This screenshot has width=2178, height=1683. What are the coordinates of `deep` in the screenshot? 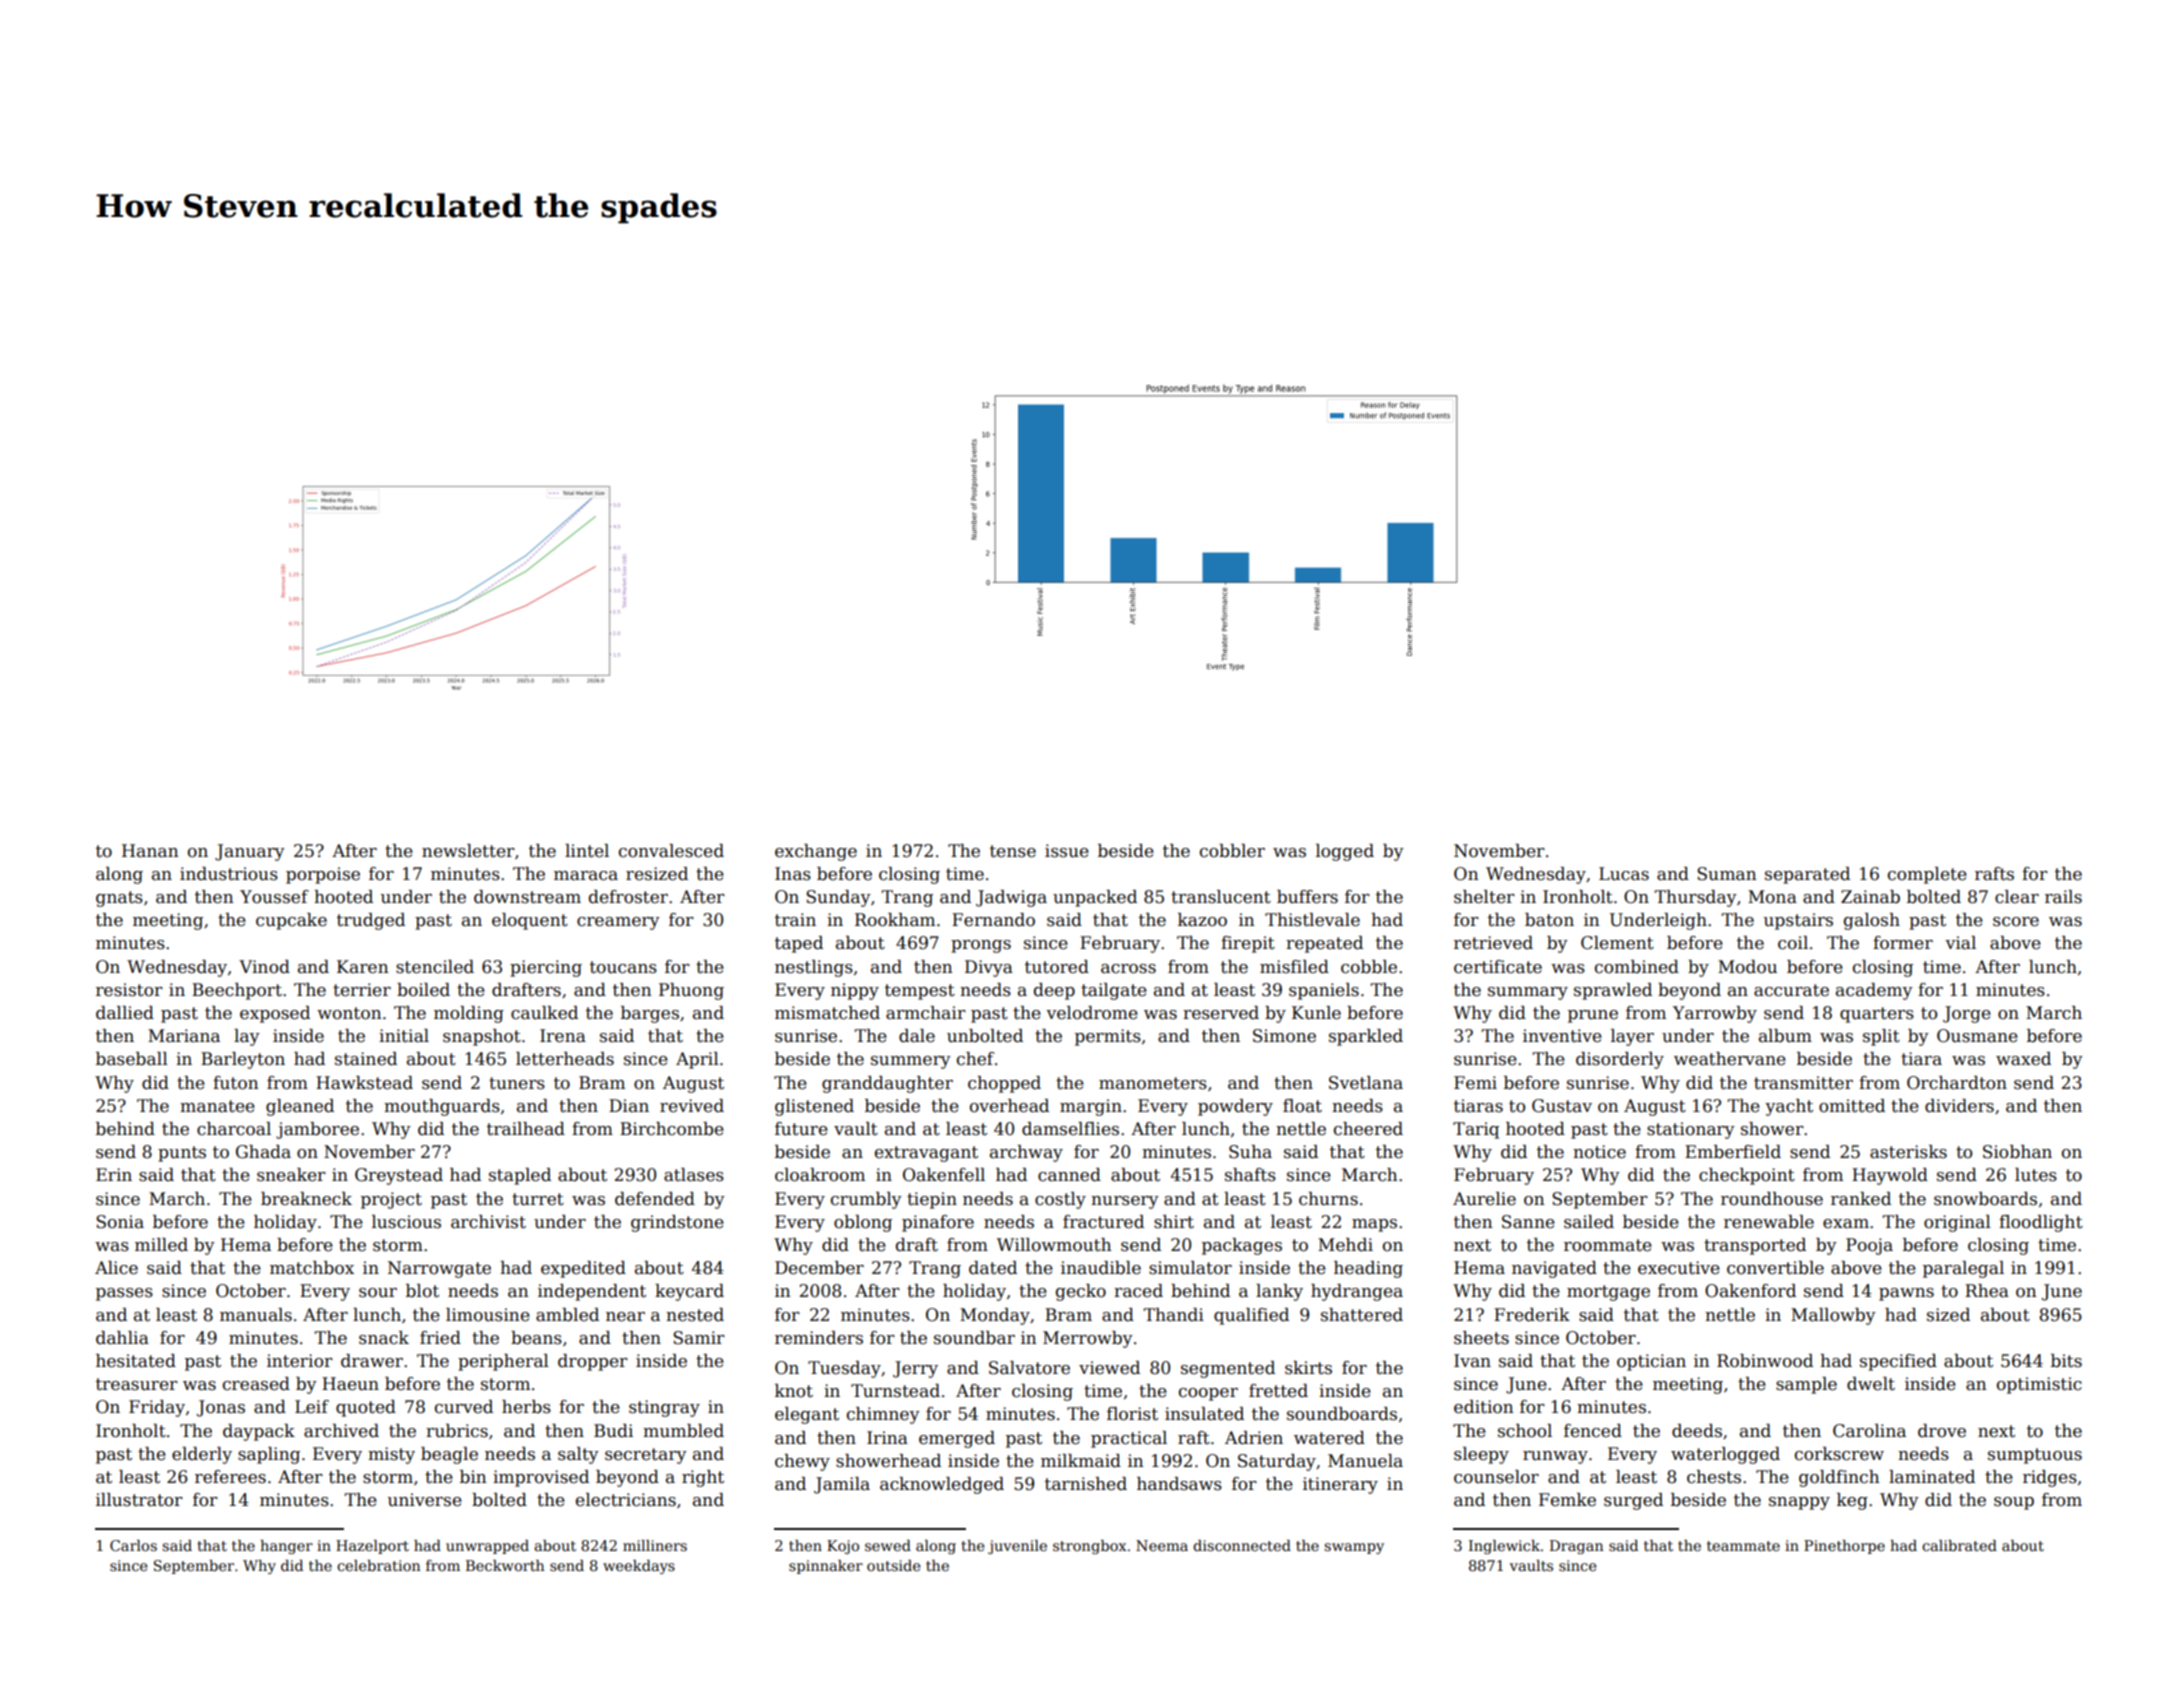 It's located at (1054, 991).
